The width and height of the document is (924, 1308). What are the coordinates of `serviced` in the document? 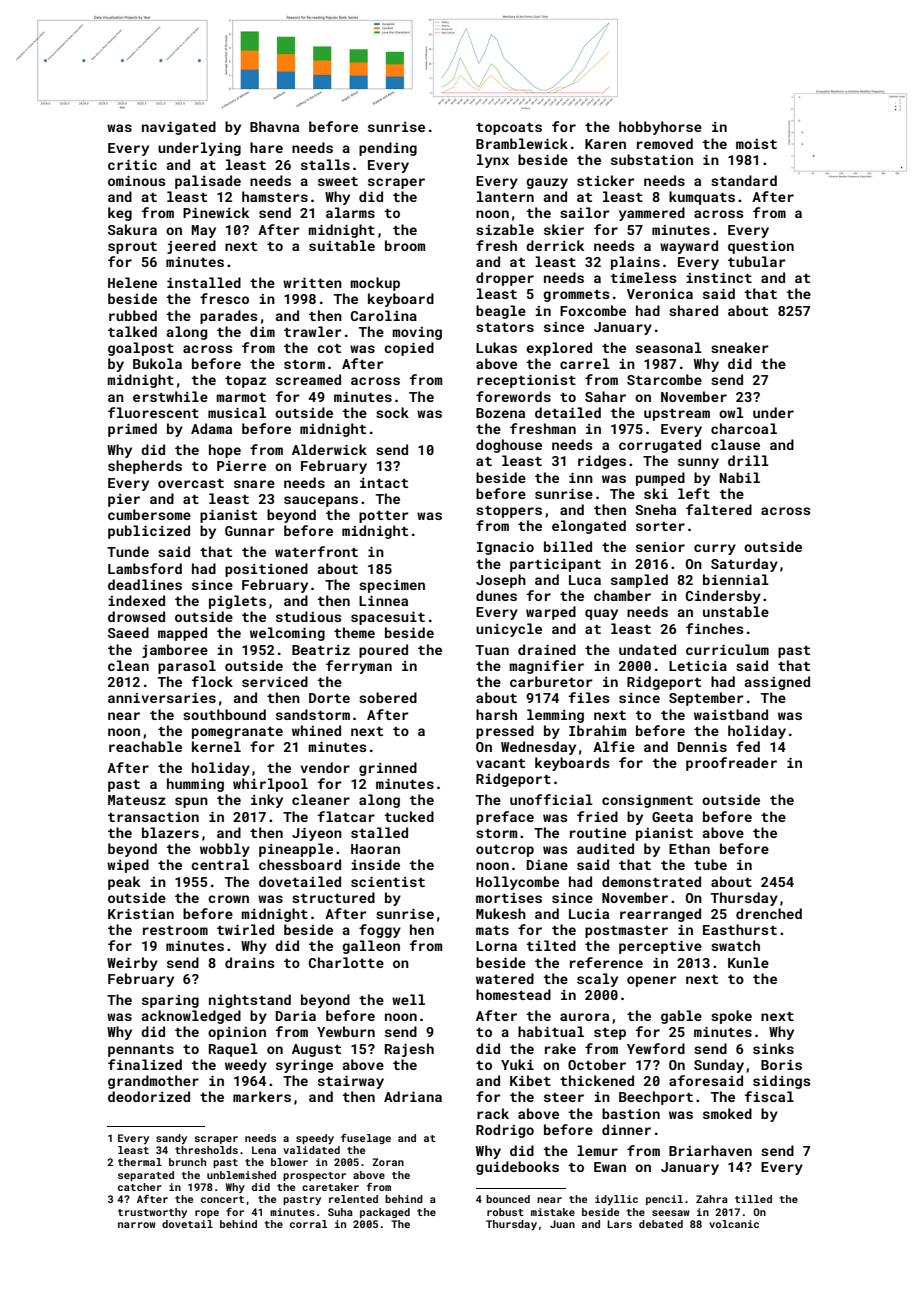 It's located at (275, 681).
